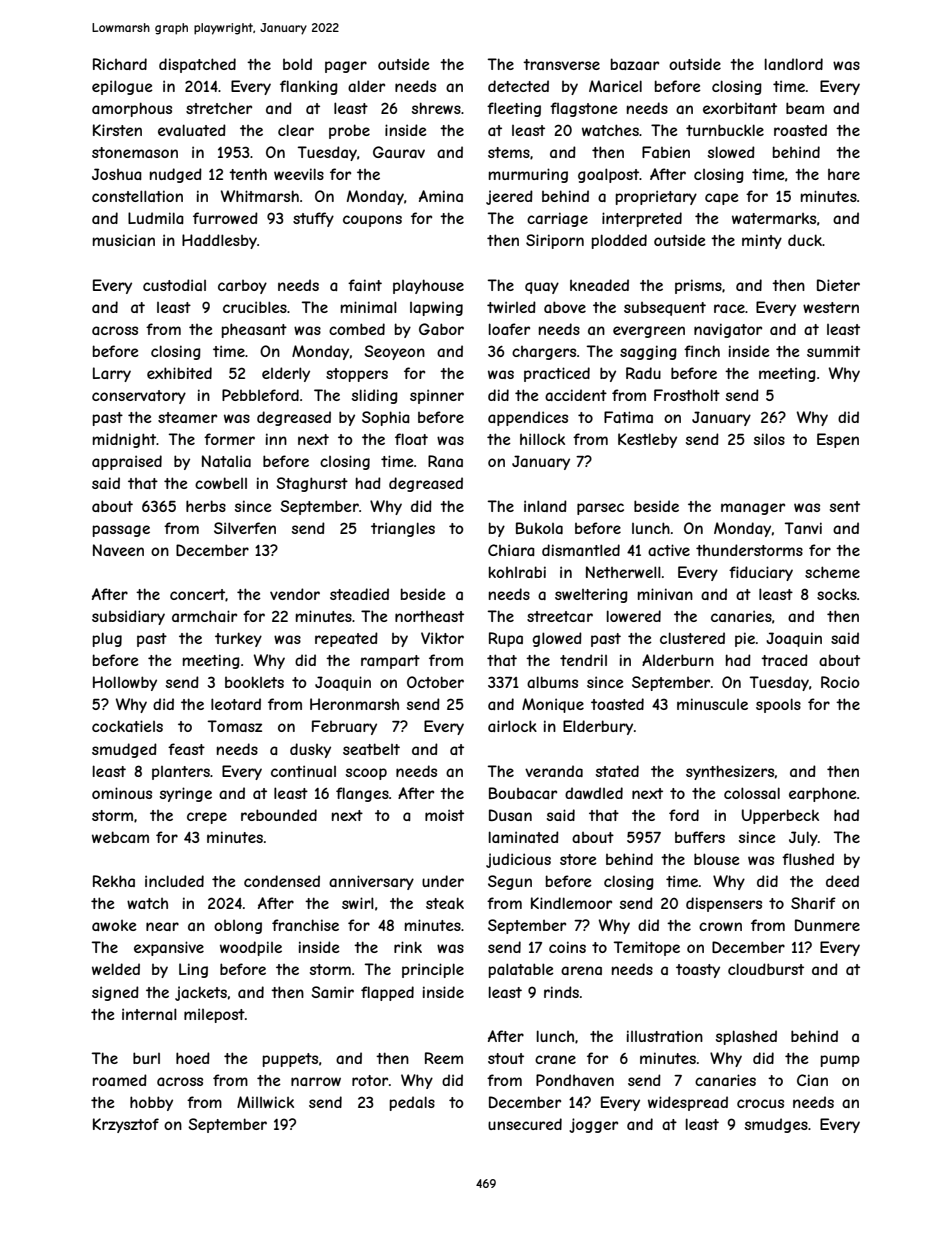 The height and width of the screenshot is (1233, 952). Describe the element at coordinates (712, 704) in the screenshot. I see `minuscule` at that location.
